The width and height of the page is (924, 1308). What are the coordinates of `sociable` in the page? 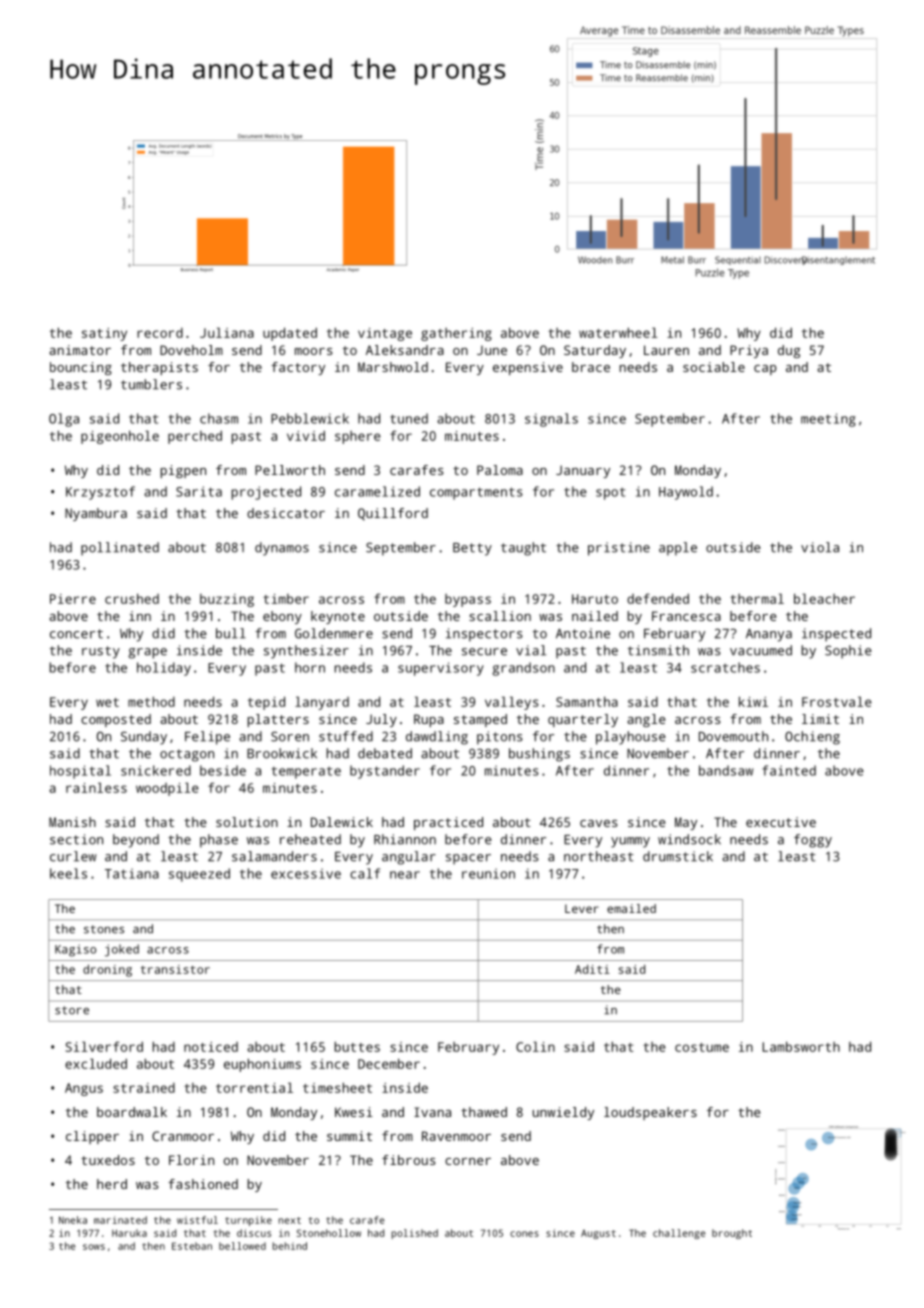 It's located at (714, 367).
